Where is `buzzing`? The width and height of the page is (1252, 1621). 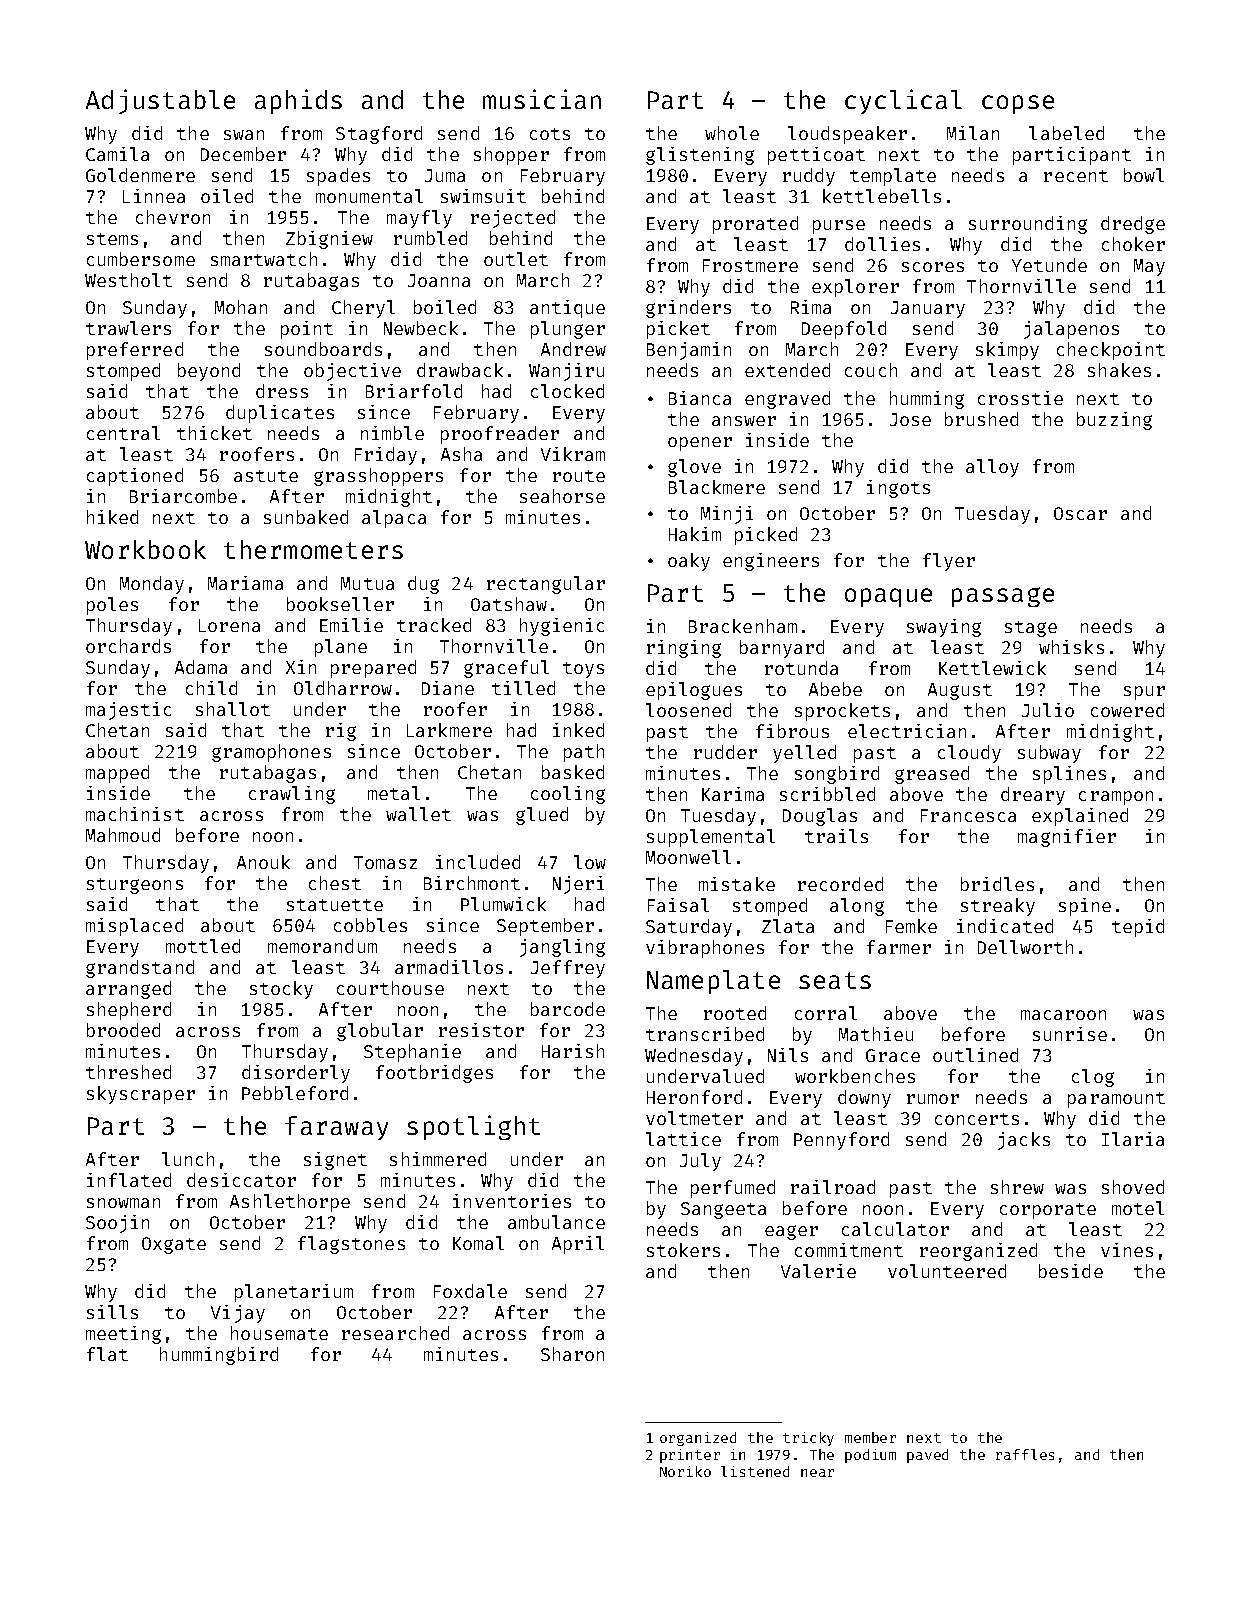 buzzing is located at coordinates (1114, 421).
